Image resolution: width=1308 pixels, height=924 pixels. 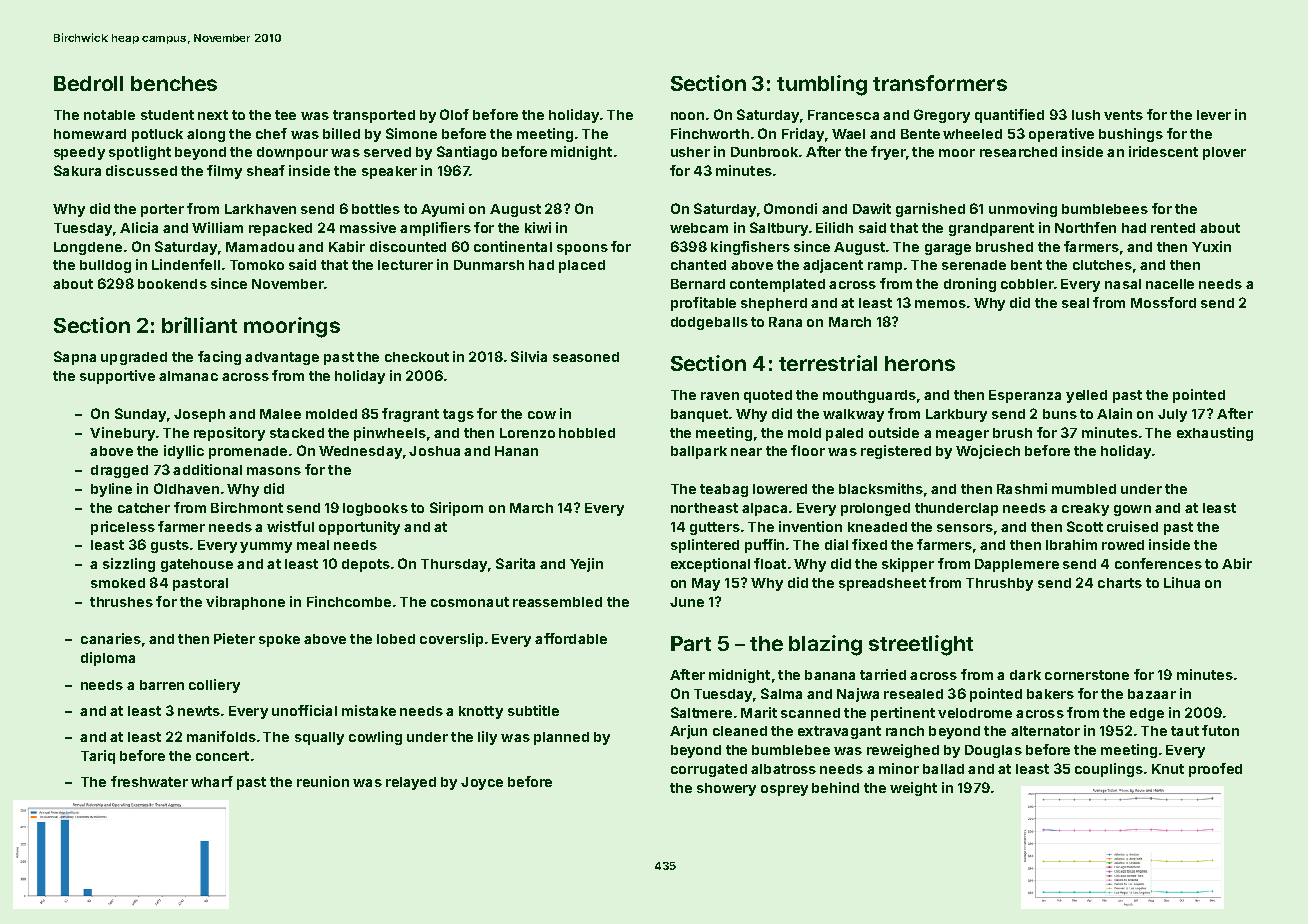 I want to click on benches, so click(x=174, y=83).
